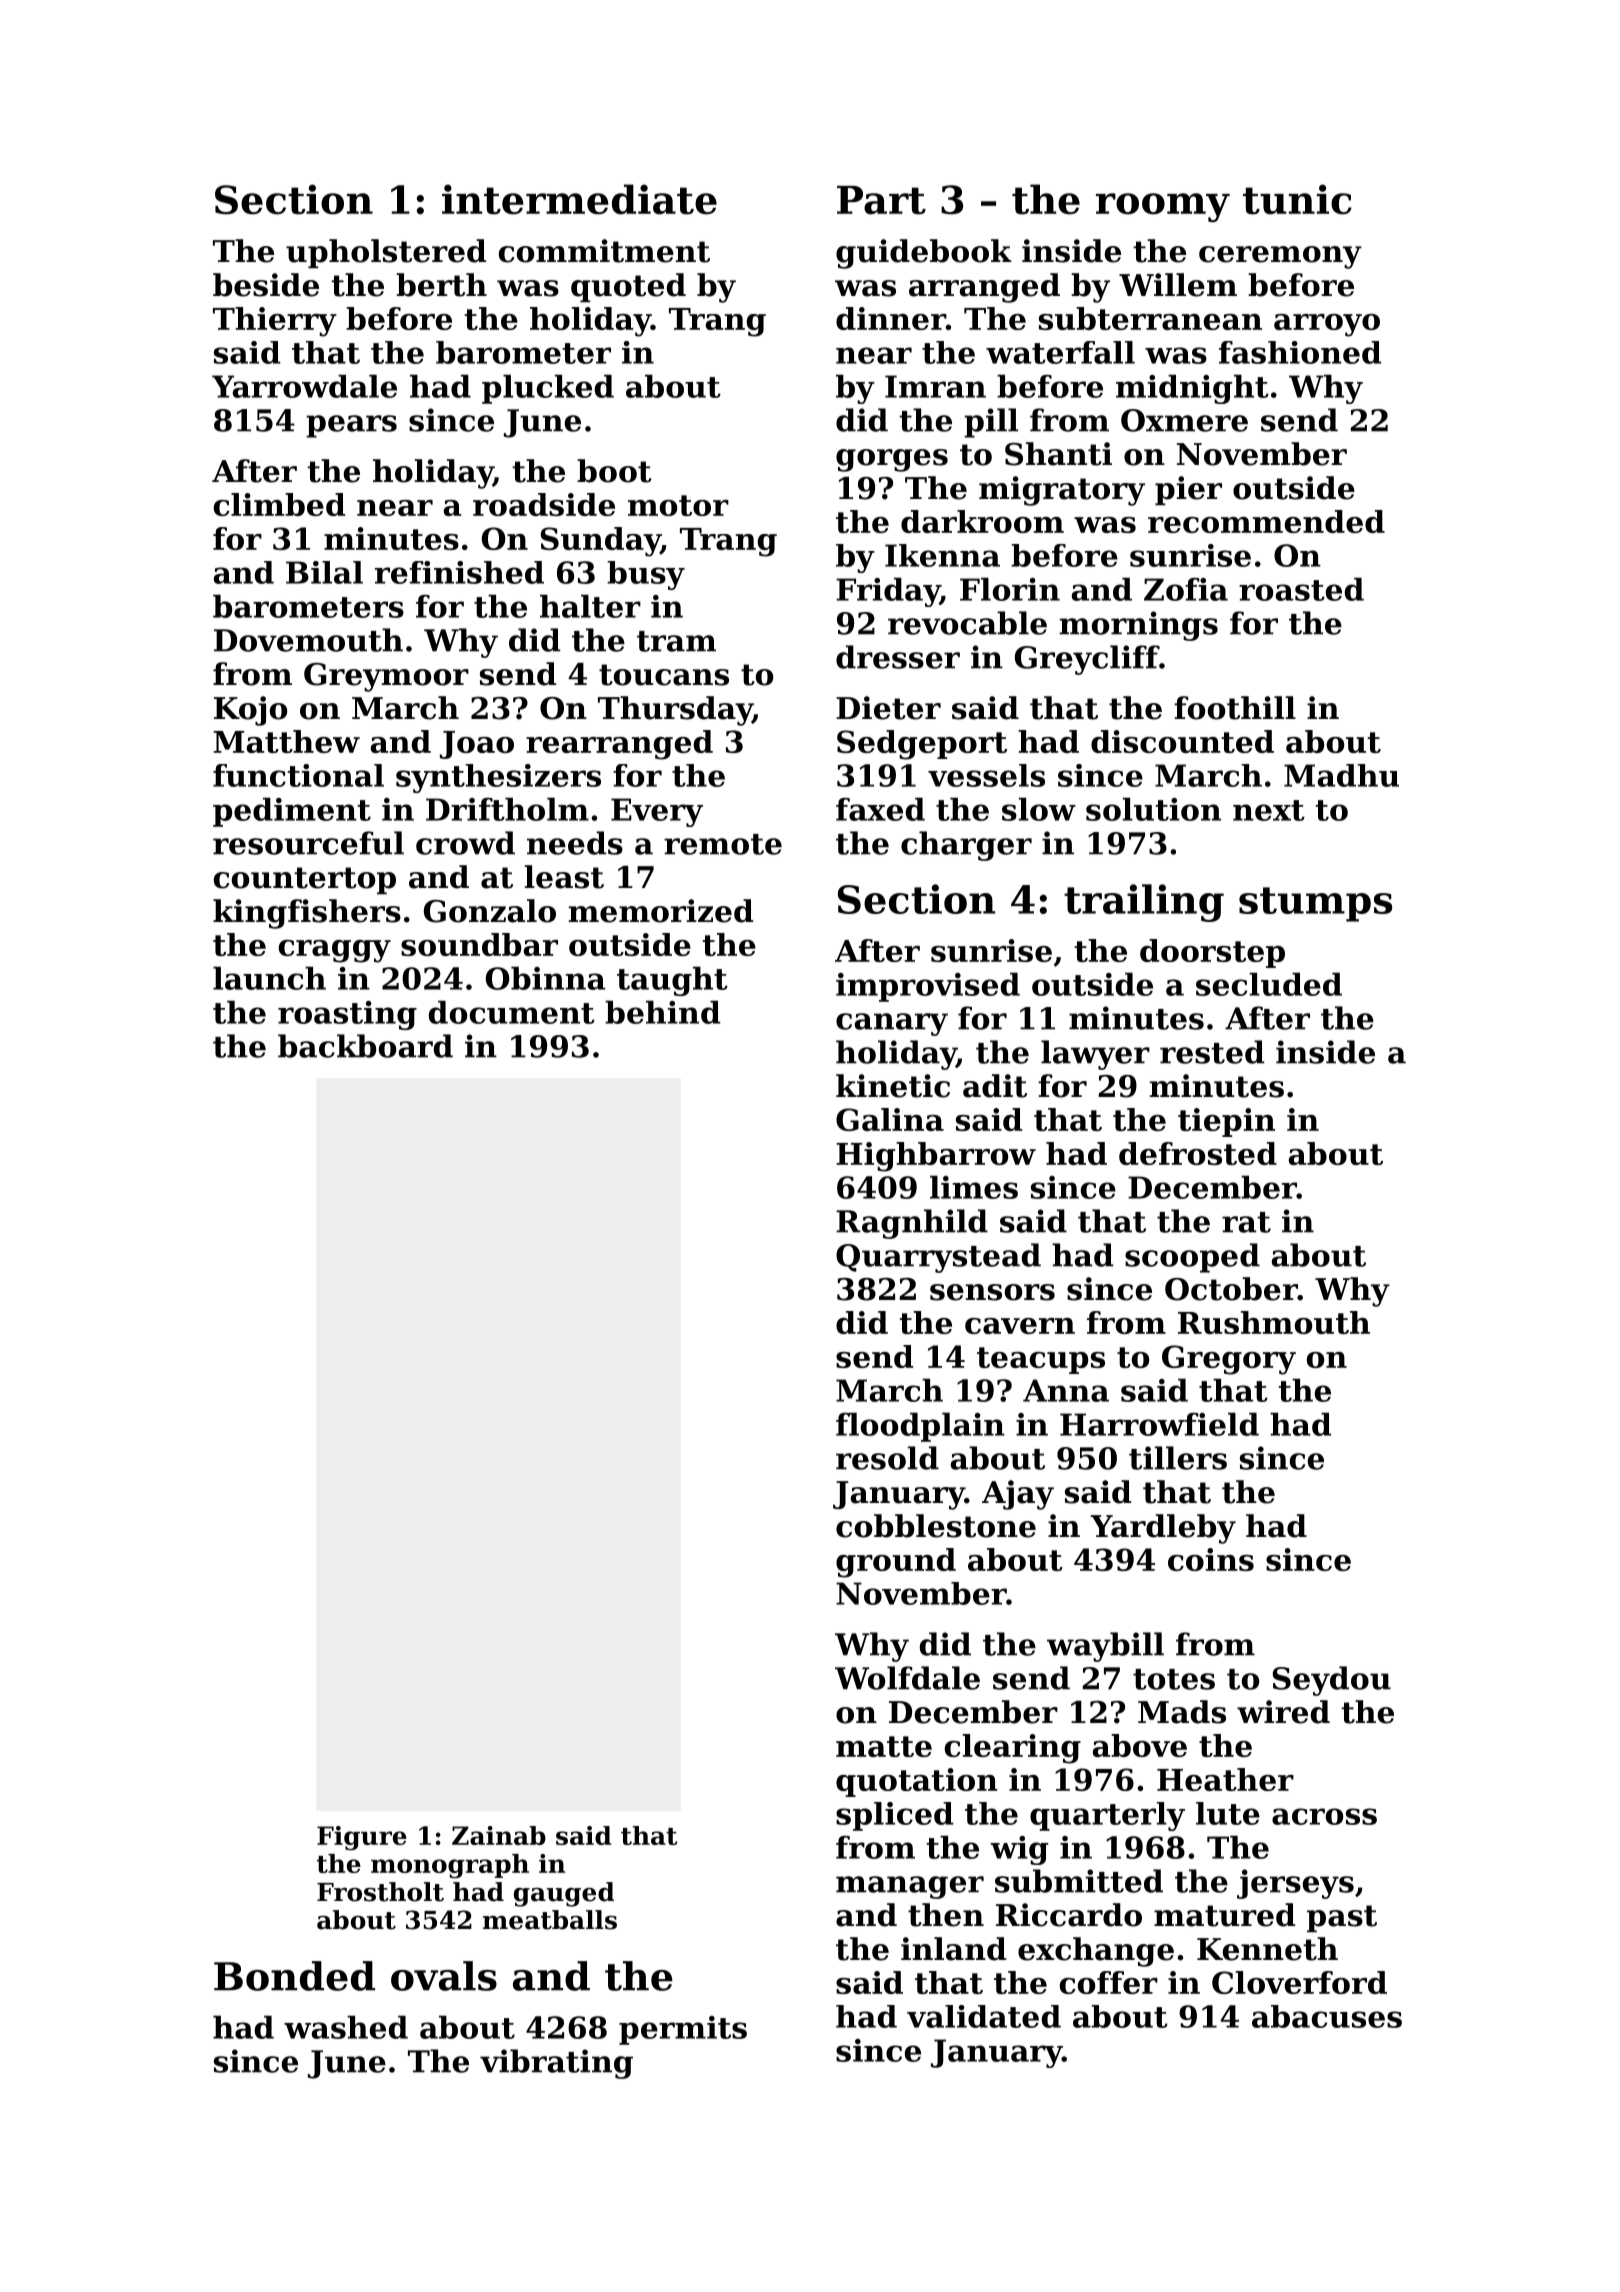 The image size is (1620, 2292). Describe the element at coordinates (938, 1258) in the image. I see `Quarrystead` at that location.
